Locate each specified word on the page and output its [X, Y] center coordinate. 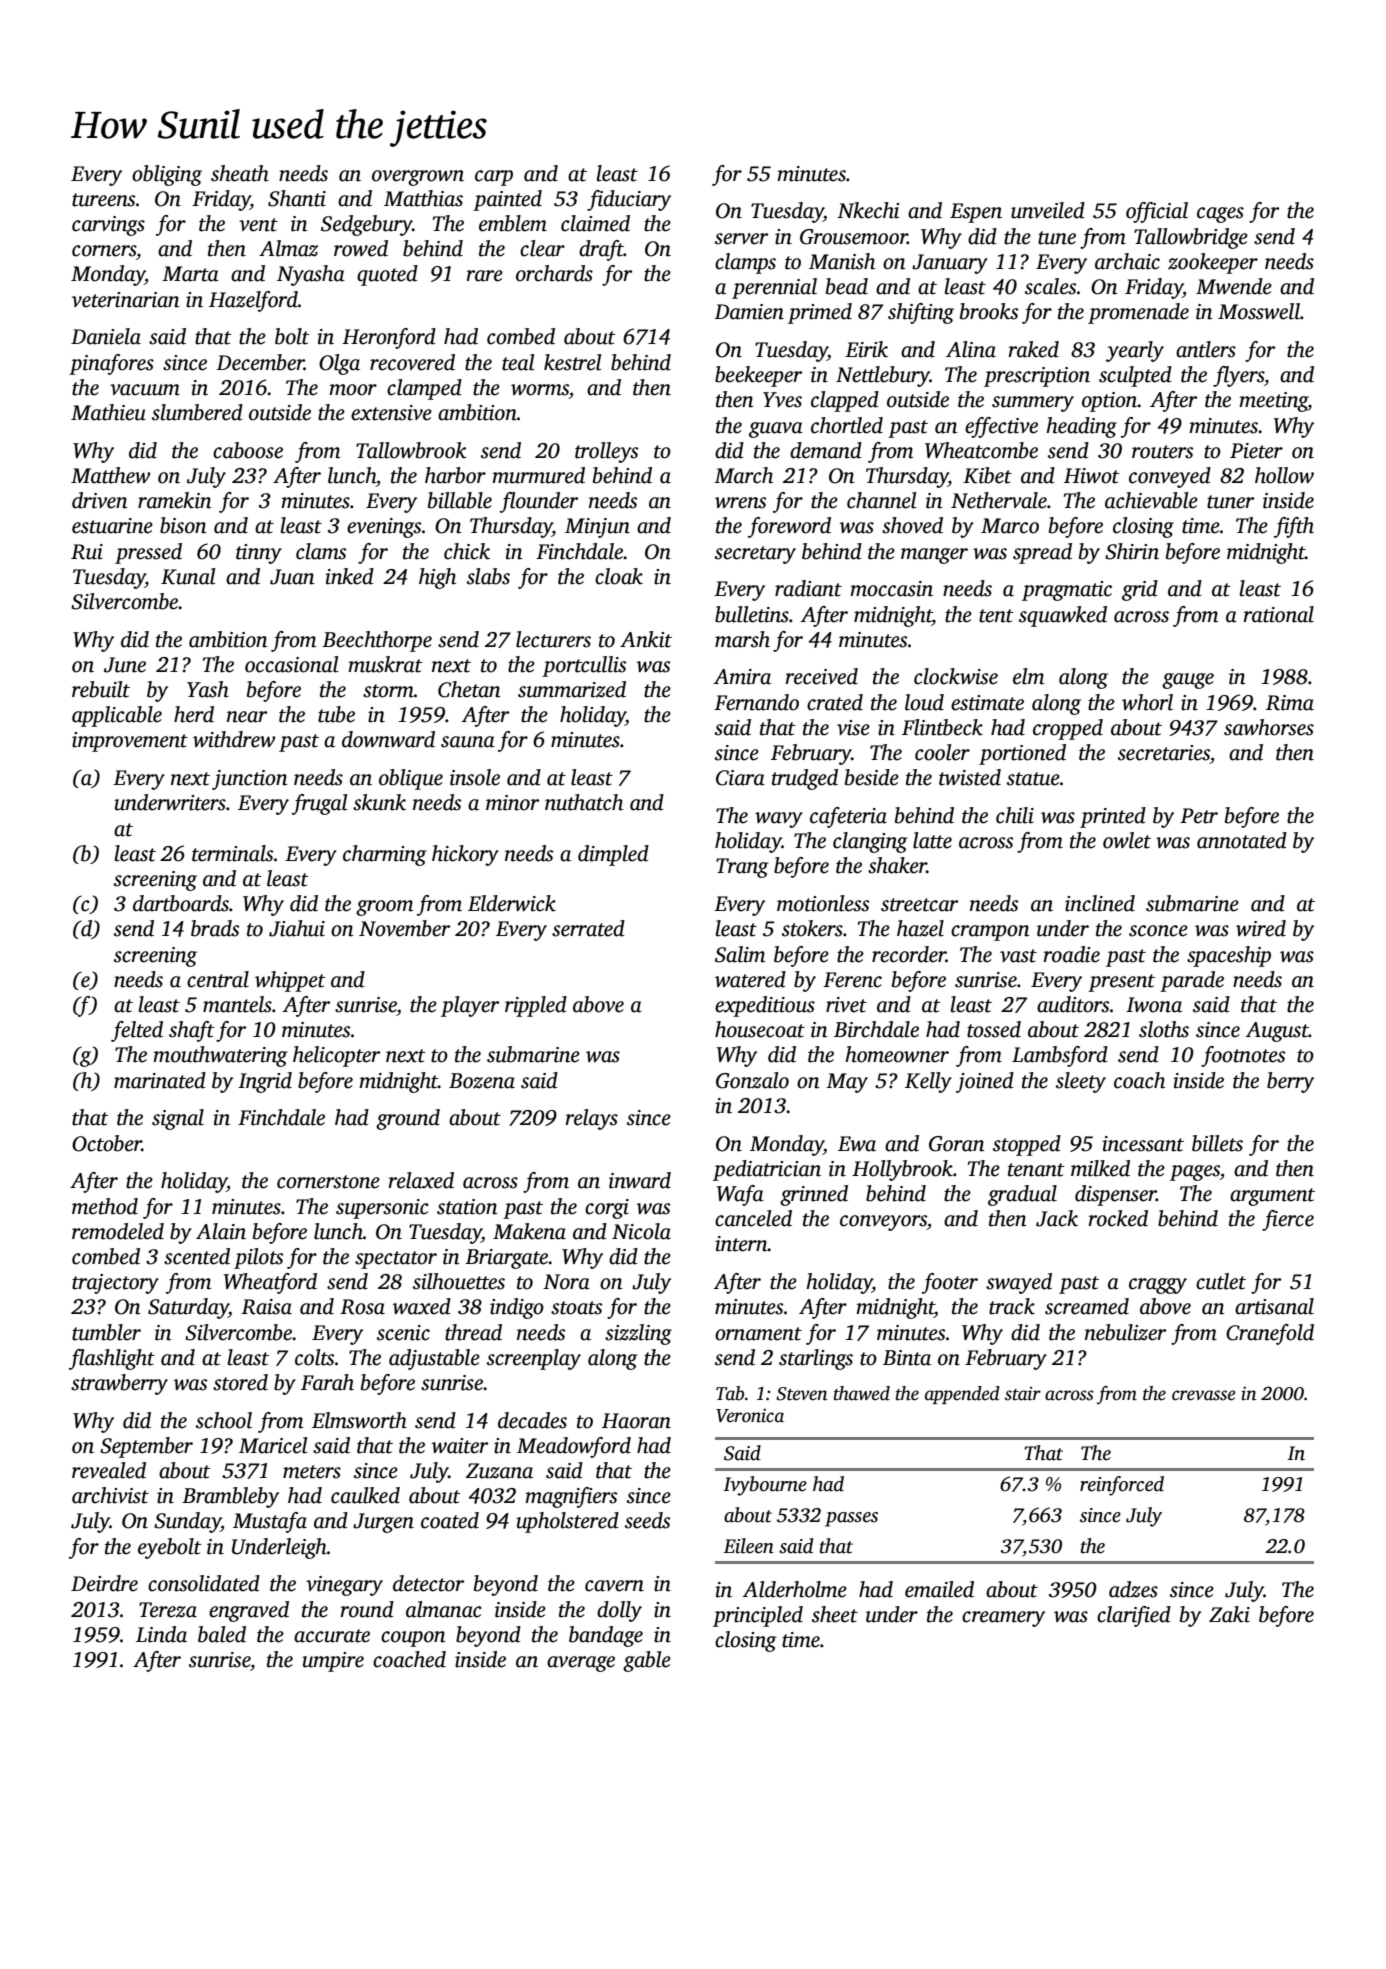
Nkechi [868, 210]
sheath [240, 173]
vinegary [344, 1586]
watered [750, 979]
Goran [957, 1144]
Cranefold [1270, 1334]
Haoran [636, 1421]
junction [250, 780]
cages [1220, 215]
